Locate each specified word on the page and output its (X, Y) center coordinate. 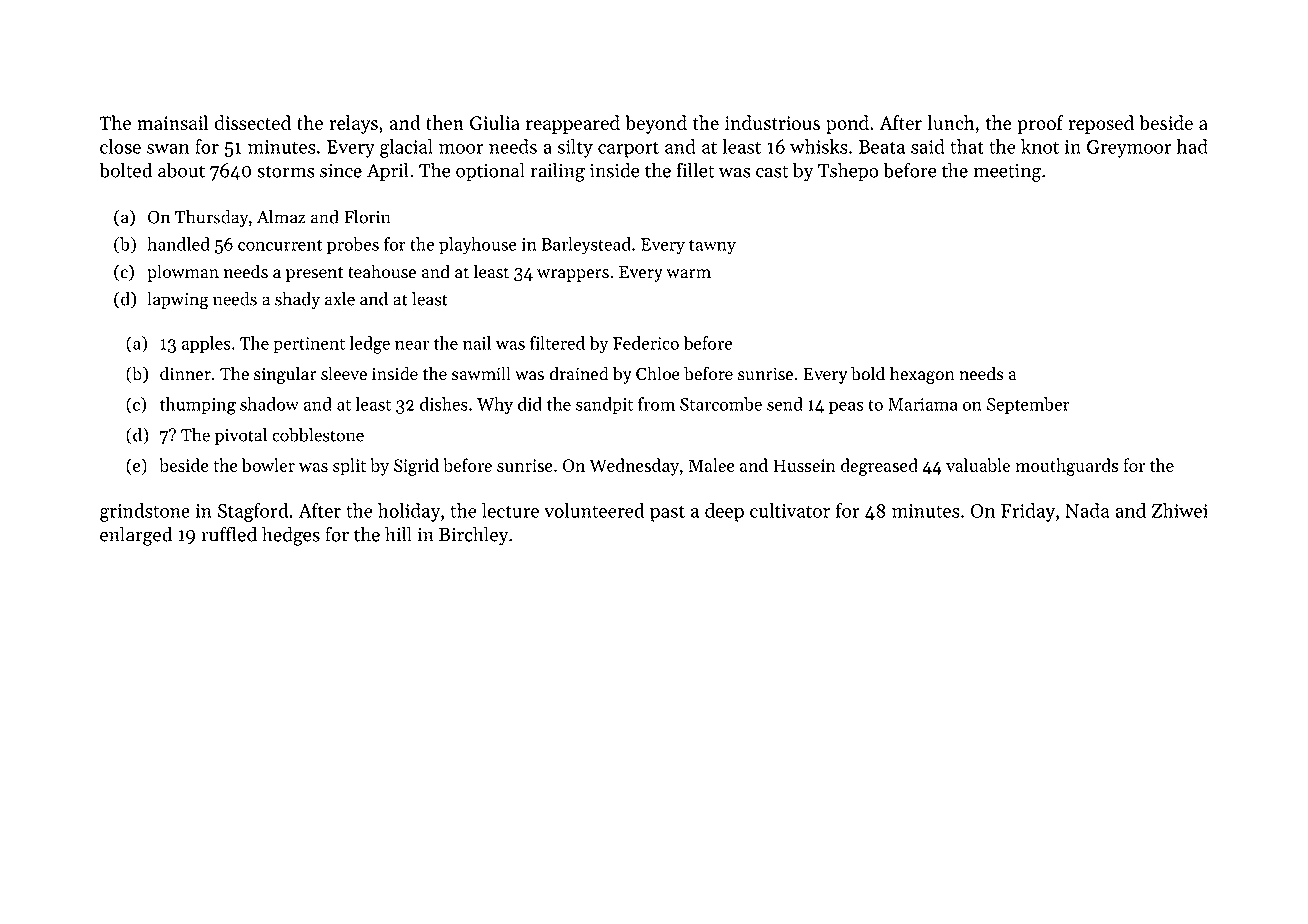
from (656, 404)
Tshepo (848, 172)
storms (286, 171)
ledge (369, 345)
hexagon (922, 375)
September (1028, 405)
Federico (646, 343)
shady (297, 300)
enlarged (136, 536)
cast (772, 171)
